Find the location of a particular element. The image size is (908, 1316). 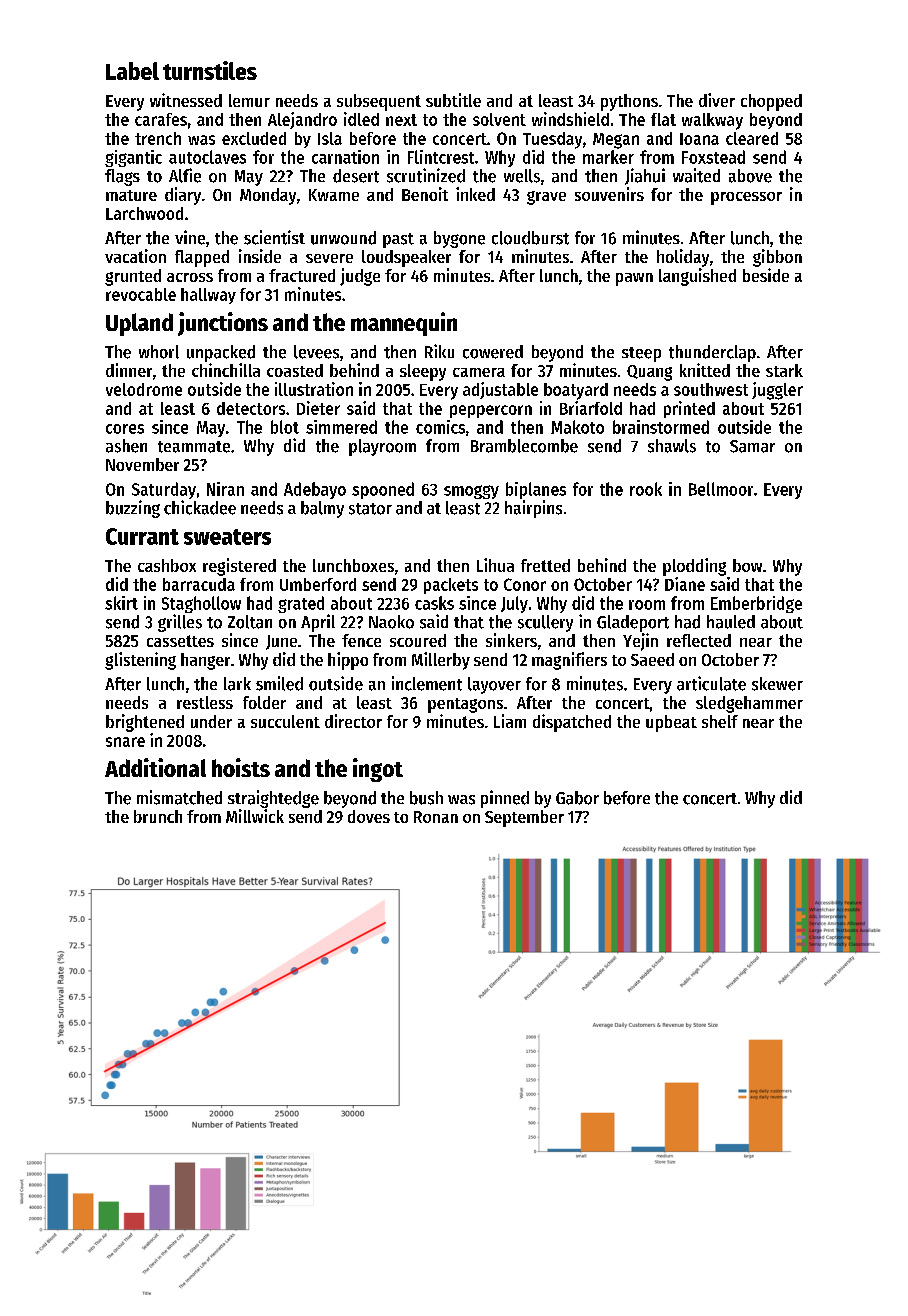

gibbon is located at coordinates (777, 258).
